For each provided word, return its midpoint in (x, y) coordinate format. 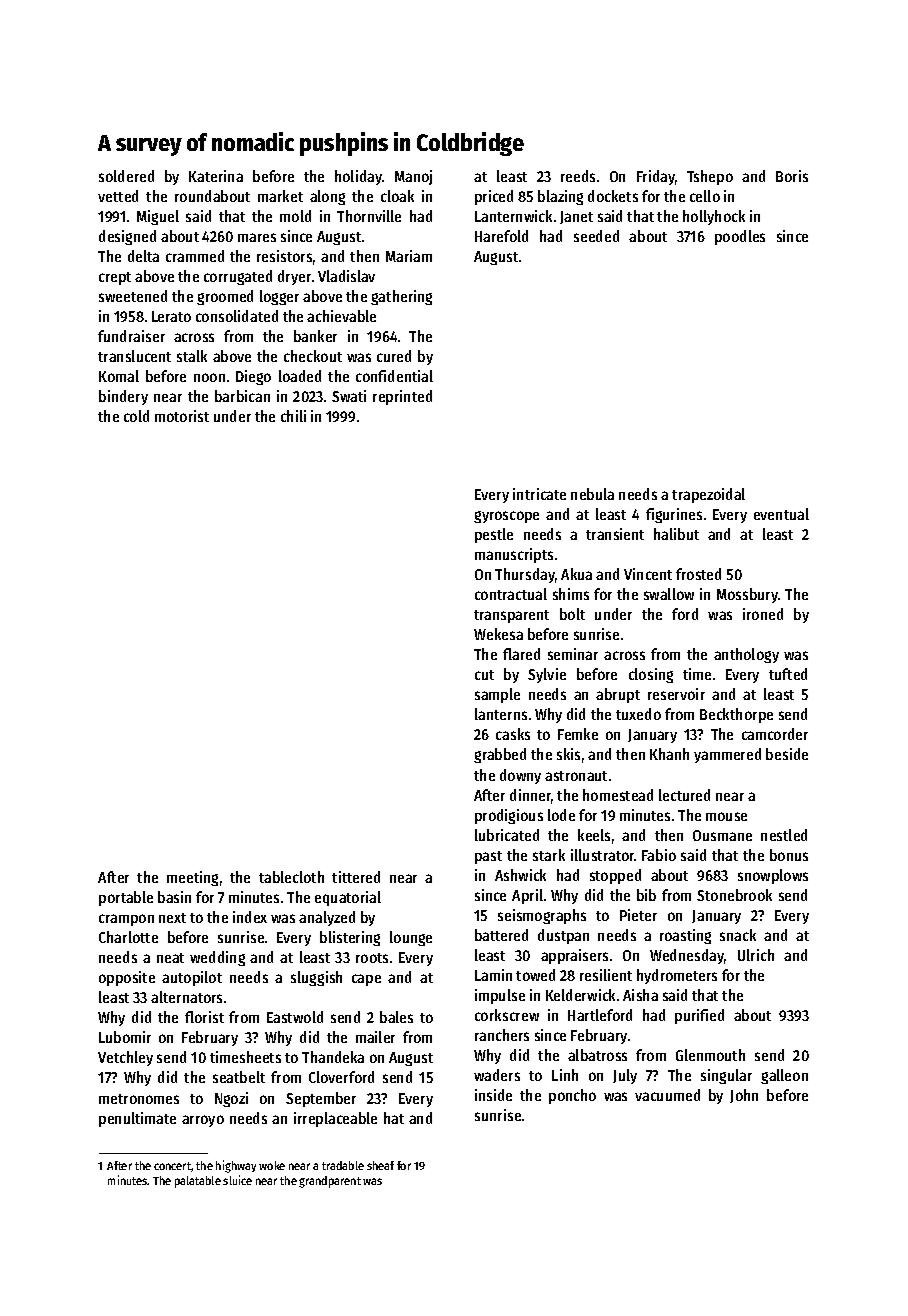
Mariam (409, 256)
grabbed (500, 755)
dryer (294, 277)
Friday (656, 177)
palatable (198, 1182)
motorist (182, 416)
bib (646, 895)
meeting (192, 878)
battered (501, 935)
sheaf (380, 1165)
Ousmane (722, 835)
